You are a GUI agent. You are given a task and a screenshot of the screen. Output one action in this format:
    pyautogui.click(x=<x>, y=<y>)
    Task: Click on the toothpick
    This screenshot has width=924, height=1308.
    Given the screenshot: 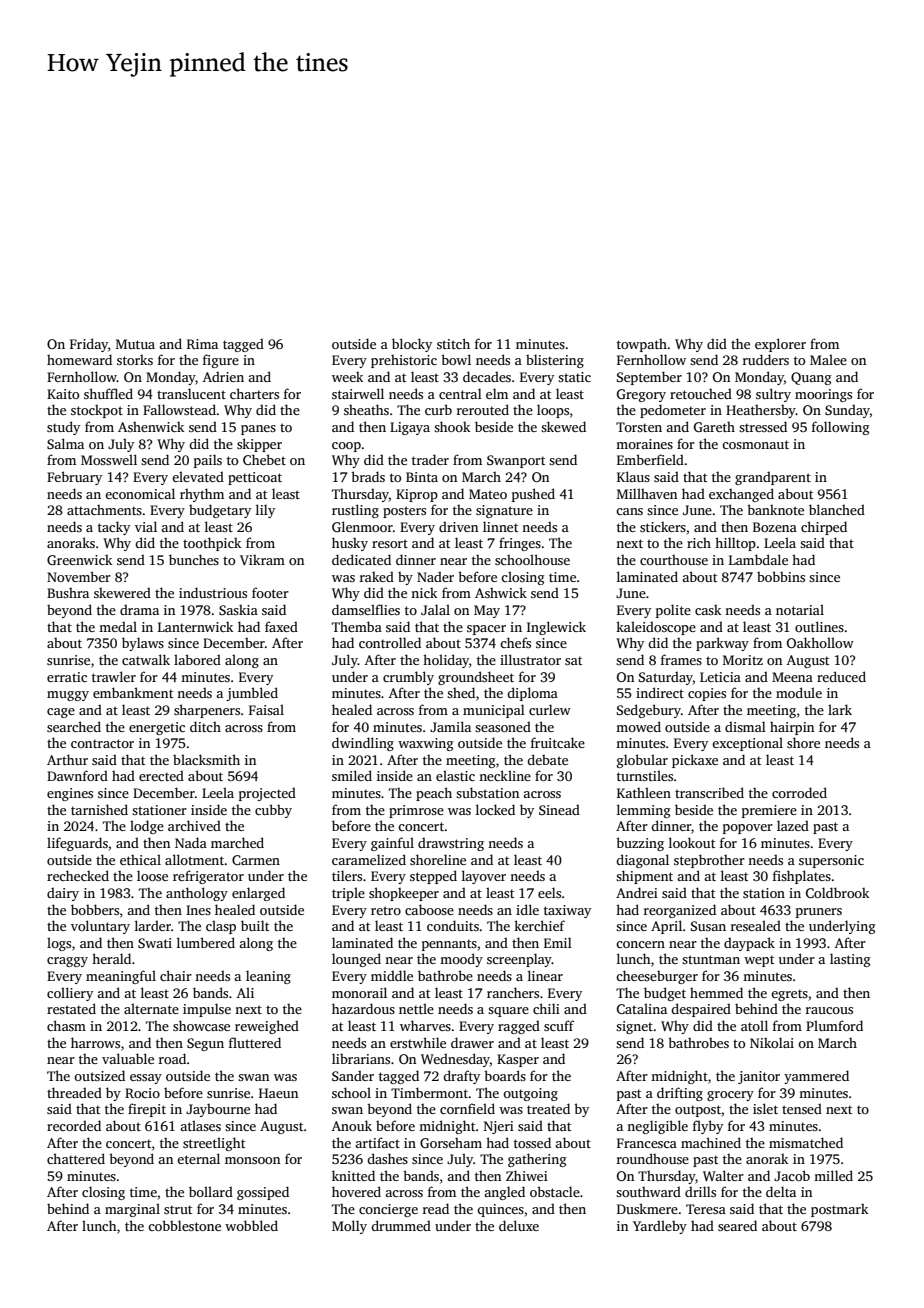 What is the action you would take?
    pyautogui.click(x=212, y=544)
